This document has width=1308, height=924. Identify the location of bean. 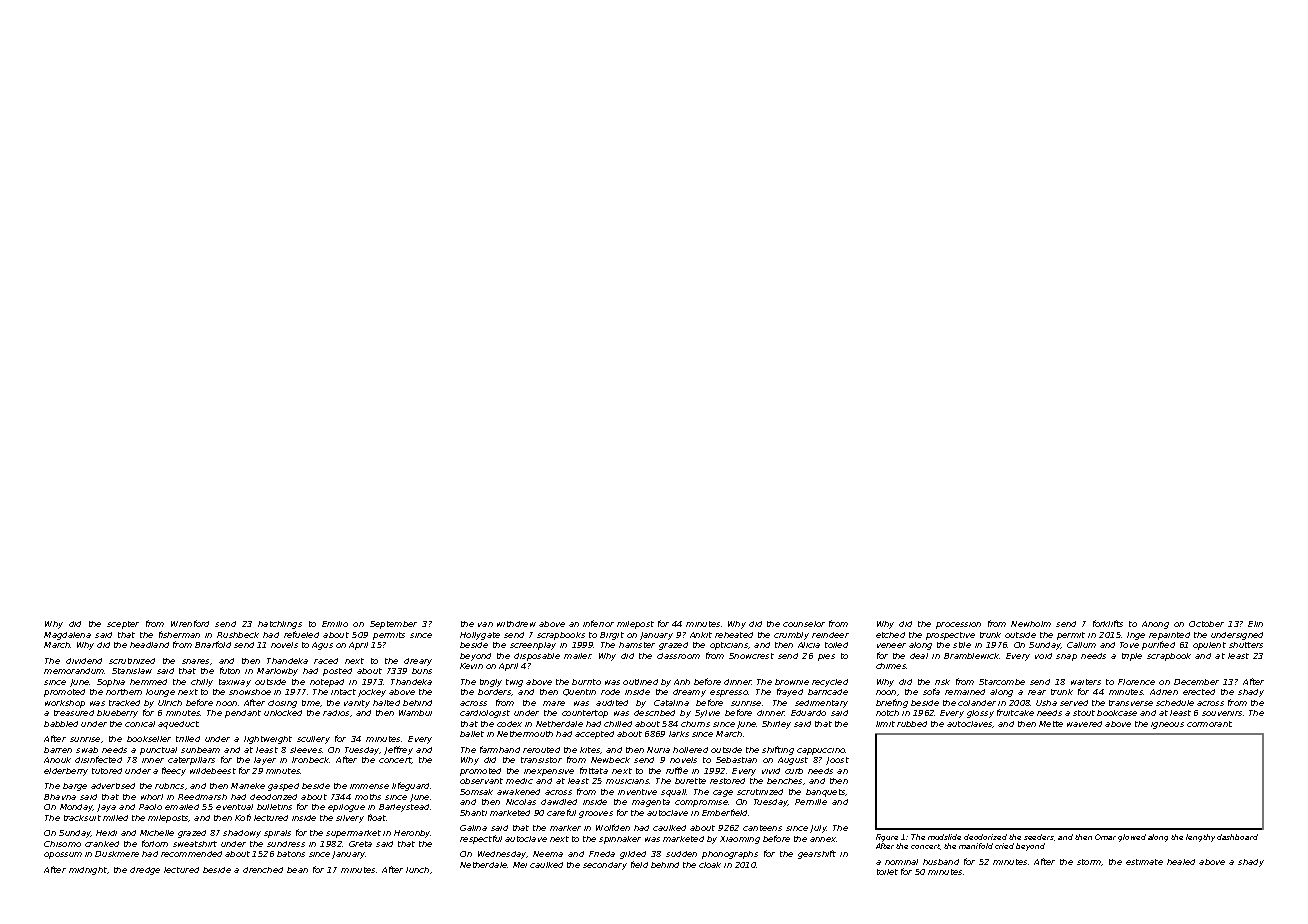
(297, 870).
